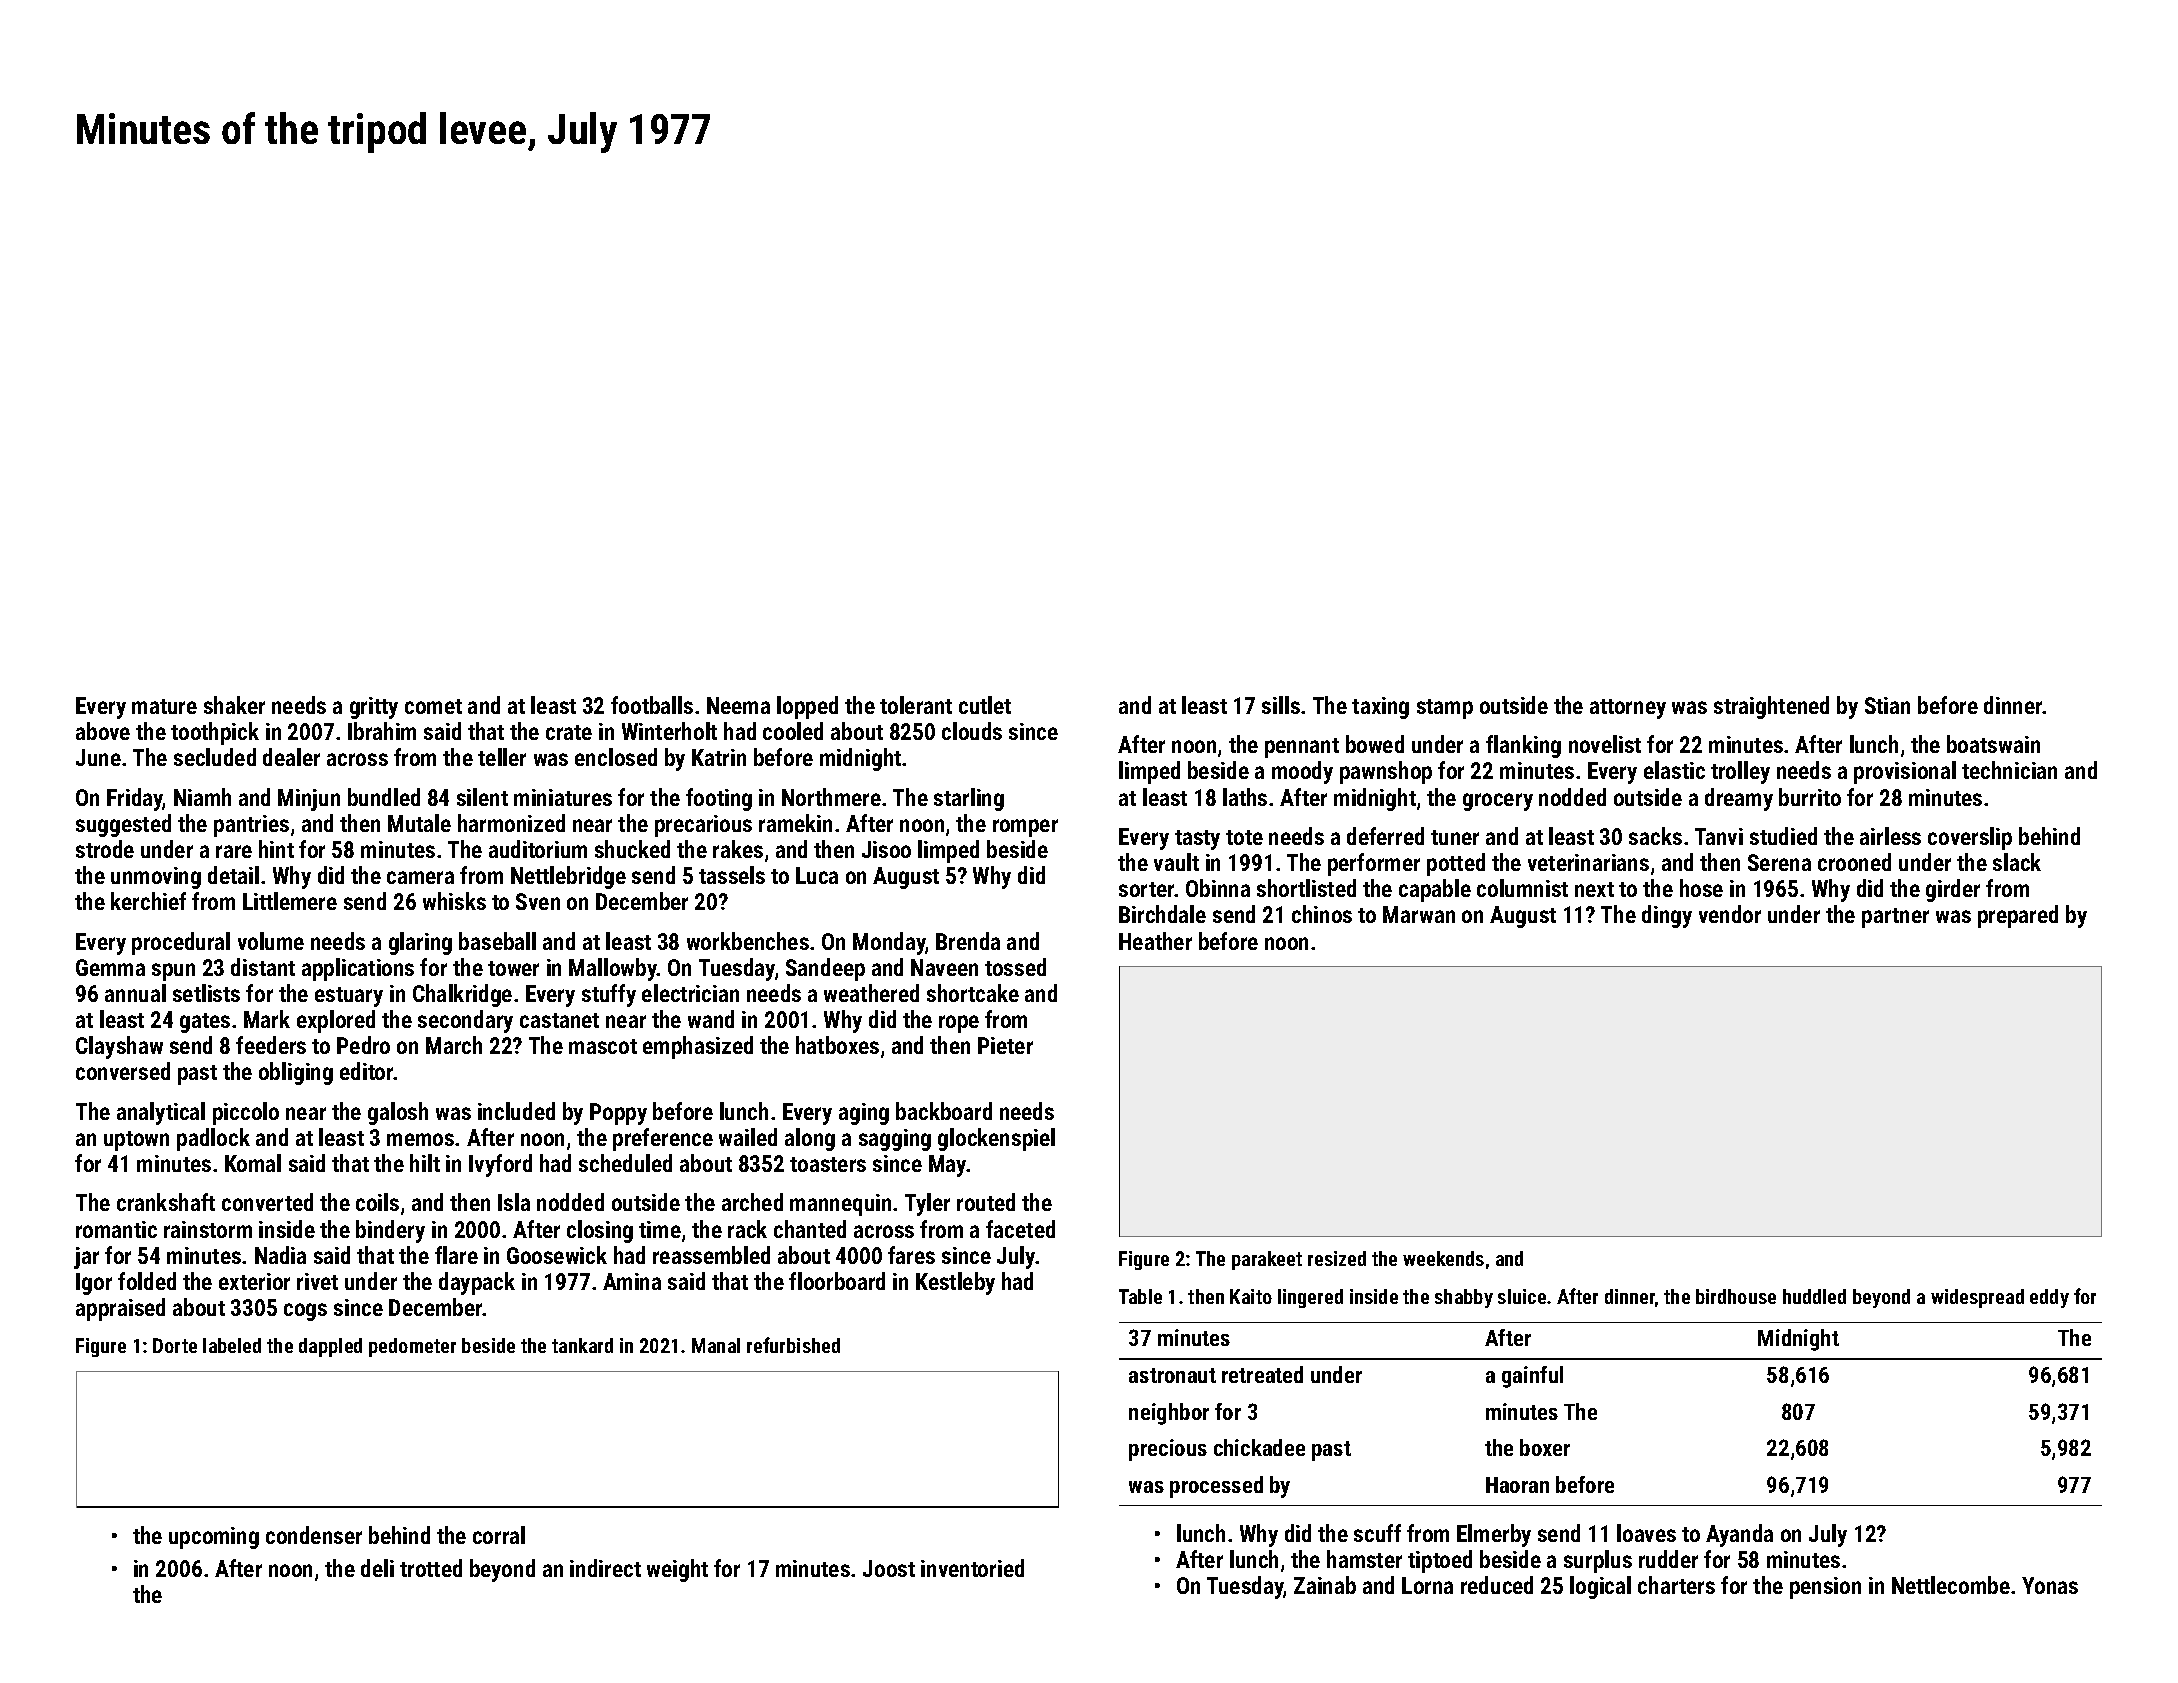 This document has width=2178, height=1683. I want to click on eddy, so click(2049, 1298).
